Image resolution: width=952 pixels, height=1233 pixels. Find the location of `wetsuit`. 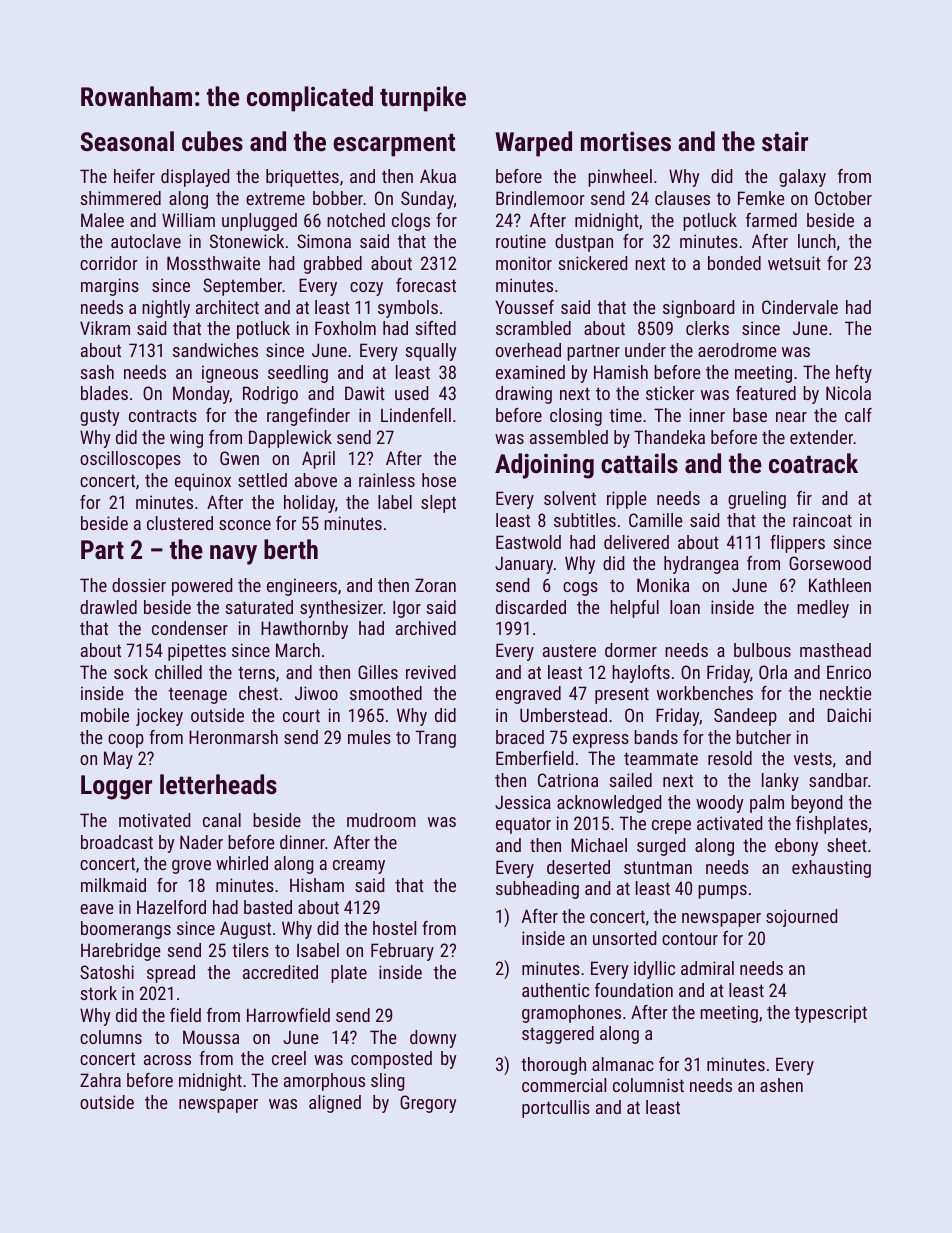

wetsuit is located at coordinates (794, 263).
